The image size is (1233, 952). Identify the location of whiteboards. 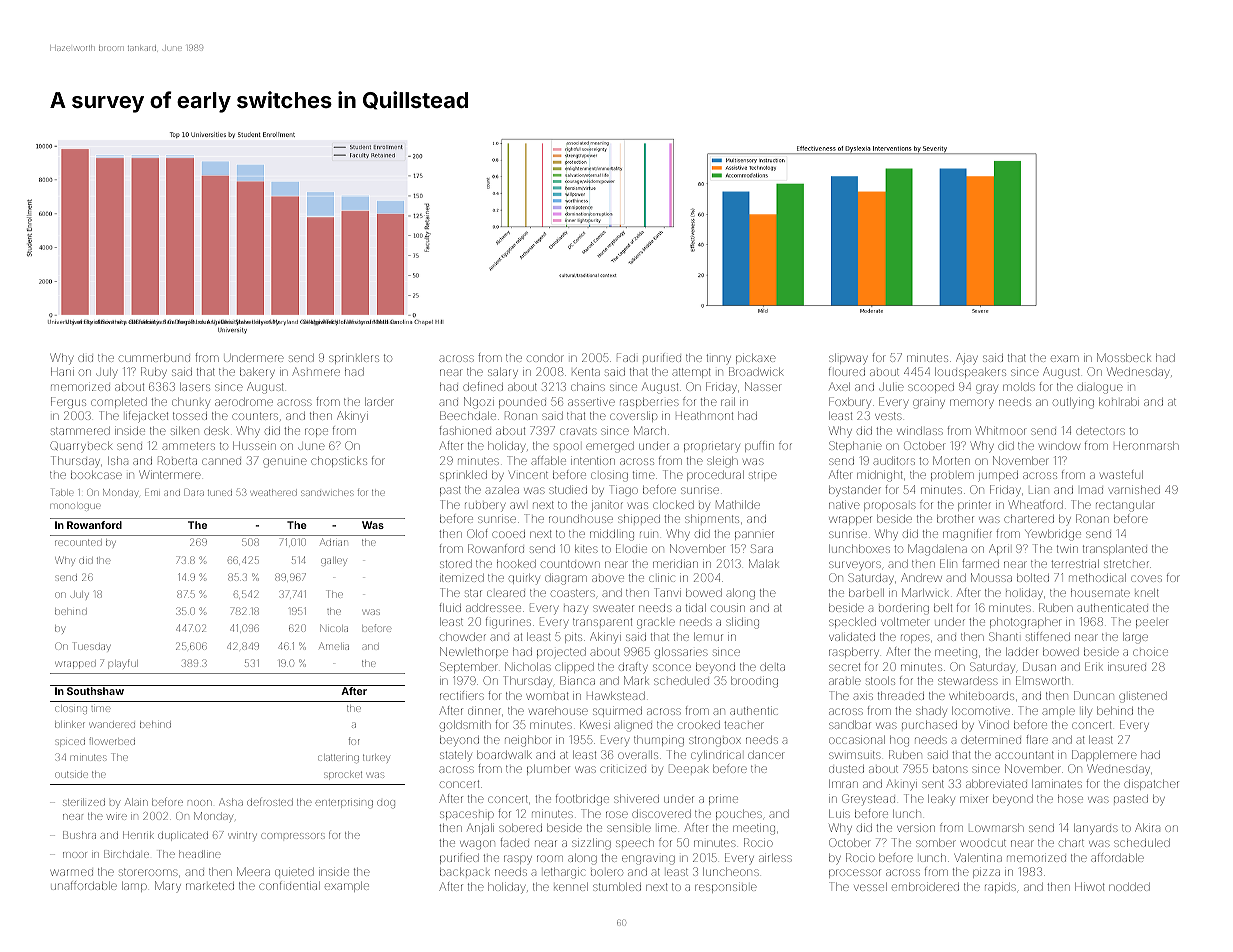
(981, 696).
